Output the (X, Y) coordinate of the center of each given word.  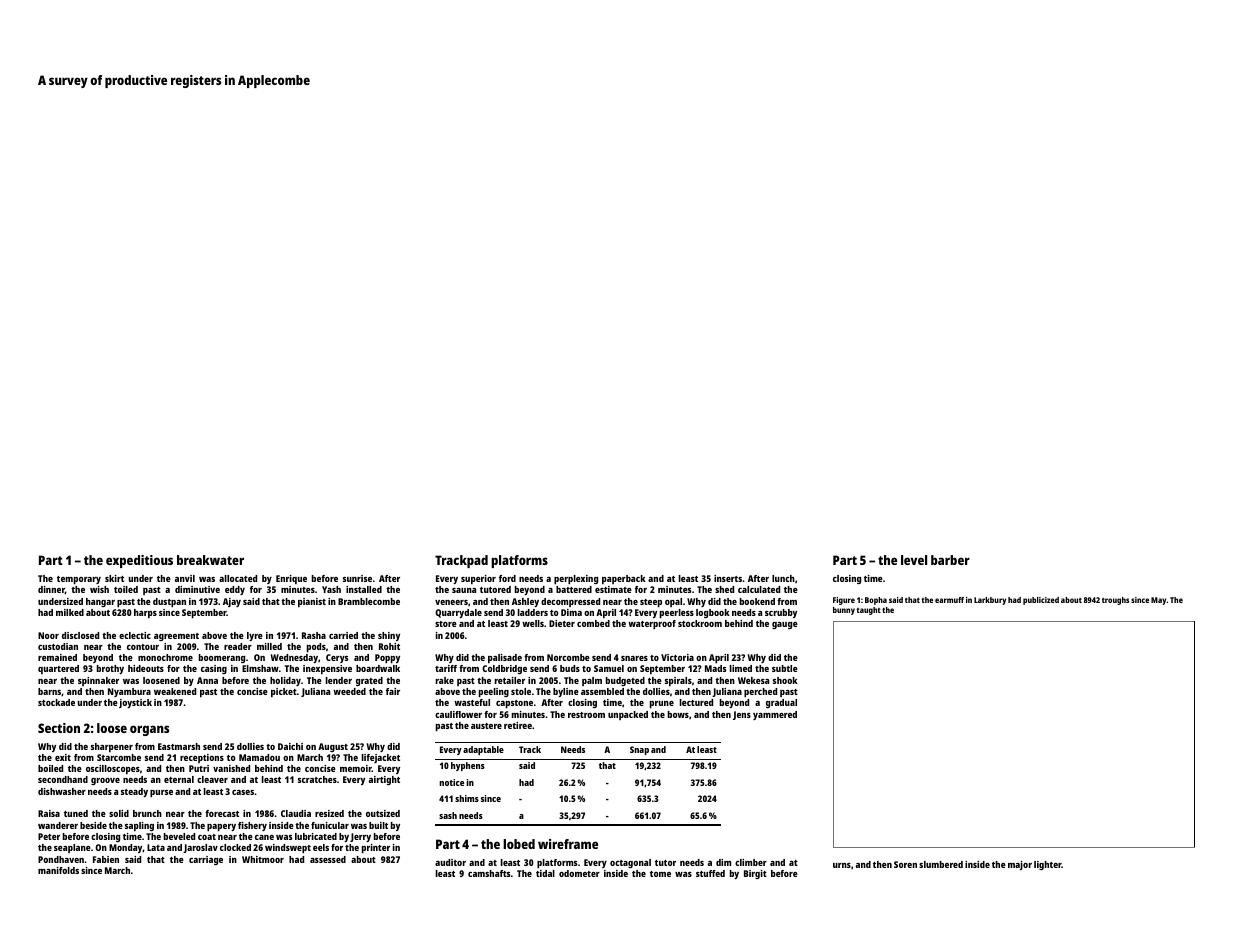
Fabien (106, 859)
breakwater (210, 560)
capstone (514, 704)
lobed (519, 844)
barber (950, 560)
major (1020, 865)
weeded (349, 691)
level (914, 560)
